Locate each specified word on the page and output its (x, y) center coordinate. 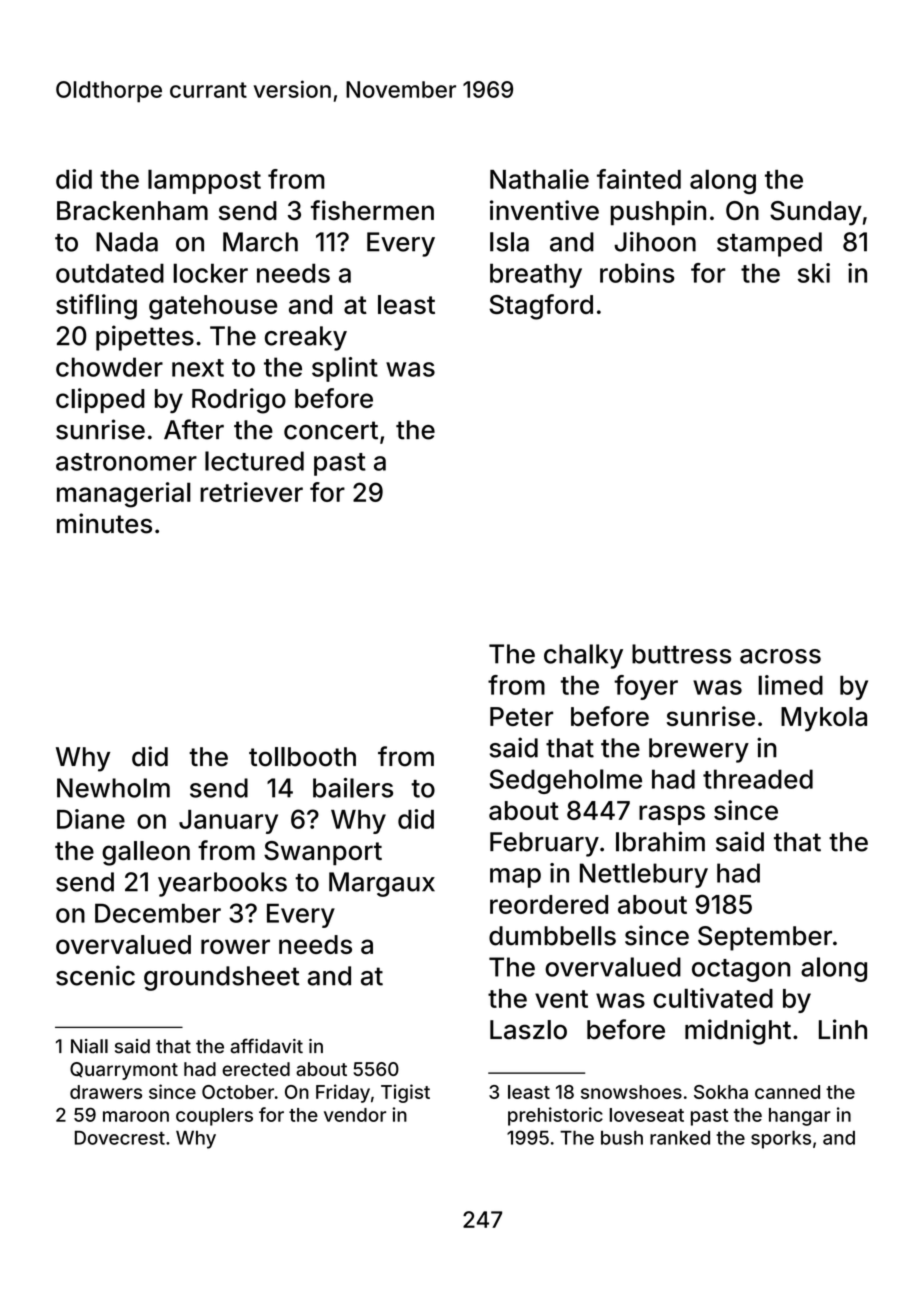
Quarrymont (124, 1071)
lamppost (204, 181)
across (780, 656)
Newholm (113, 788)
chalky (583, 656)
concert (331, 430)
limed (790, 685)
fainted (639, 179)
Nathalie (539, 179)
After (194, 429)
